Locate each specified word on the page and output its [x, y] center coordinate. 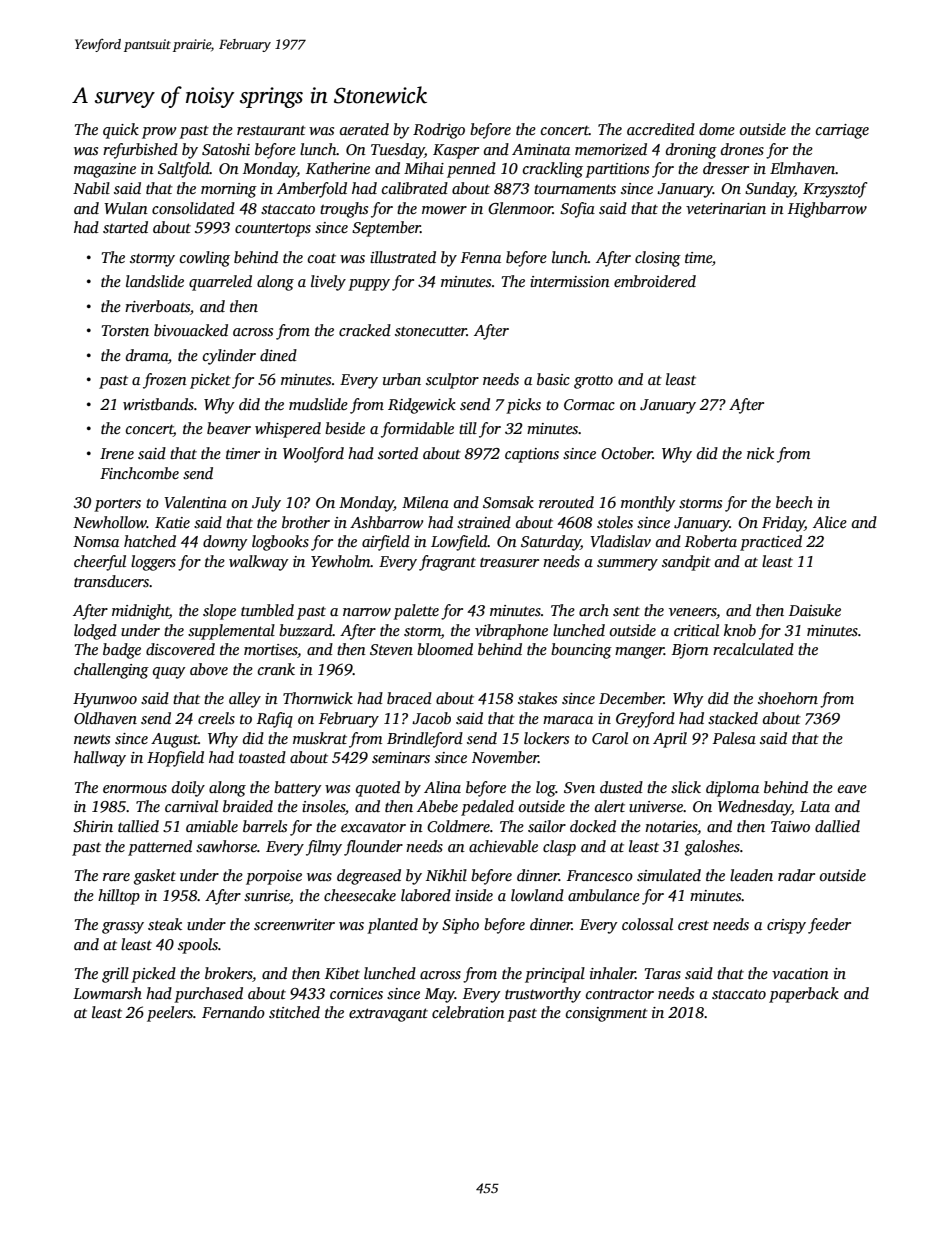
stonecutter [431, 331]
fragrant [447, 563]
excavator [373, 827]
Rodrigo [439, 131]
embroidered [655, 281]
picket [210, 381]
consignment [607, 1014]
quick [121, 131]
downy [225, 543]
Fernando [233, 1012]
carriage [842, 131]
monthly [648, 504]
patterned [160, 848]
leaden [751, 875]
